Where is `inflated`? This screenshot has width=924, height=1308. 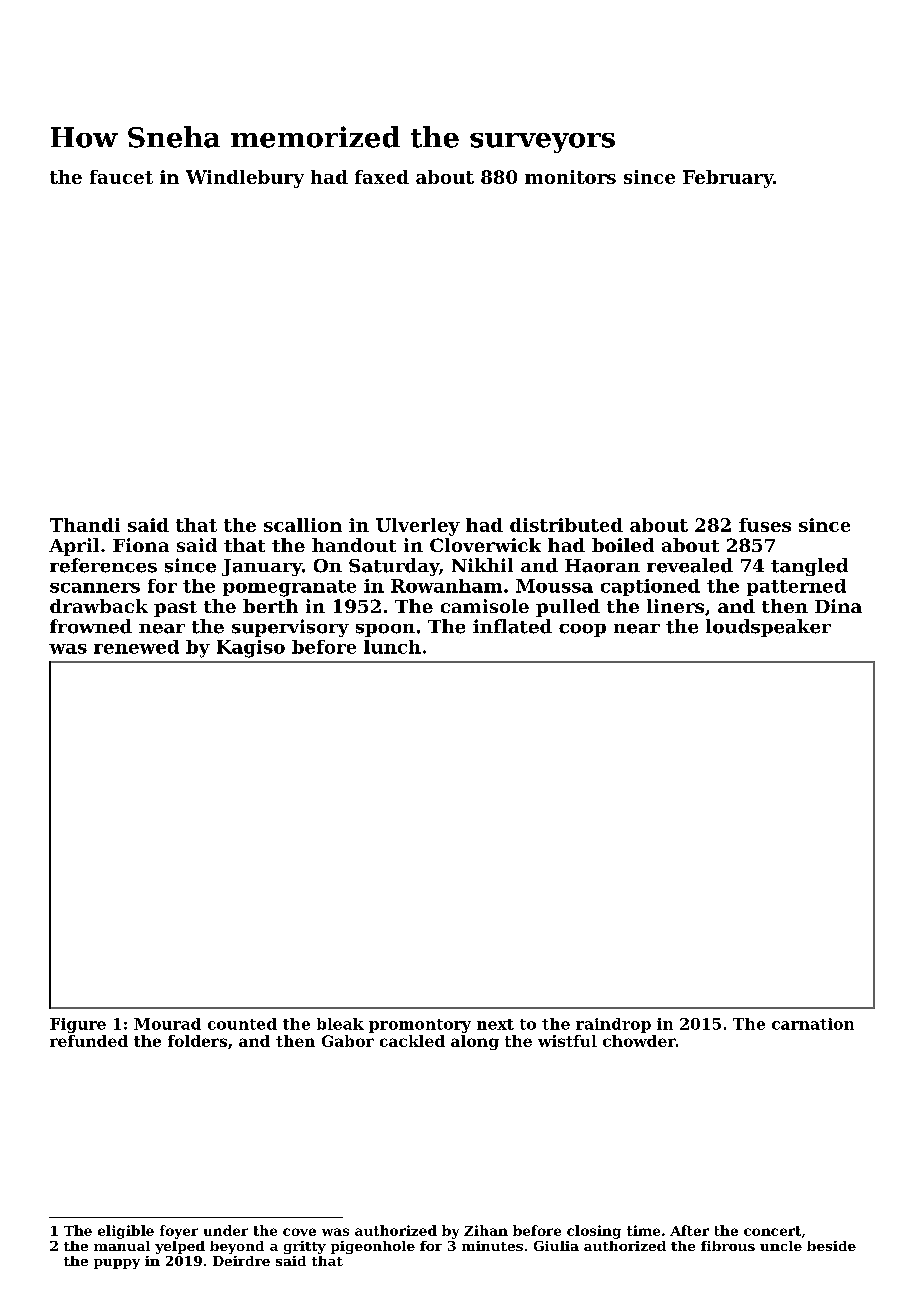 inflated is located at coordinates (512, 626).
